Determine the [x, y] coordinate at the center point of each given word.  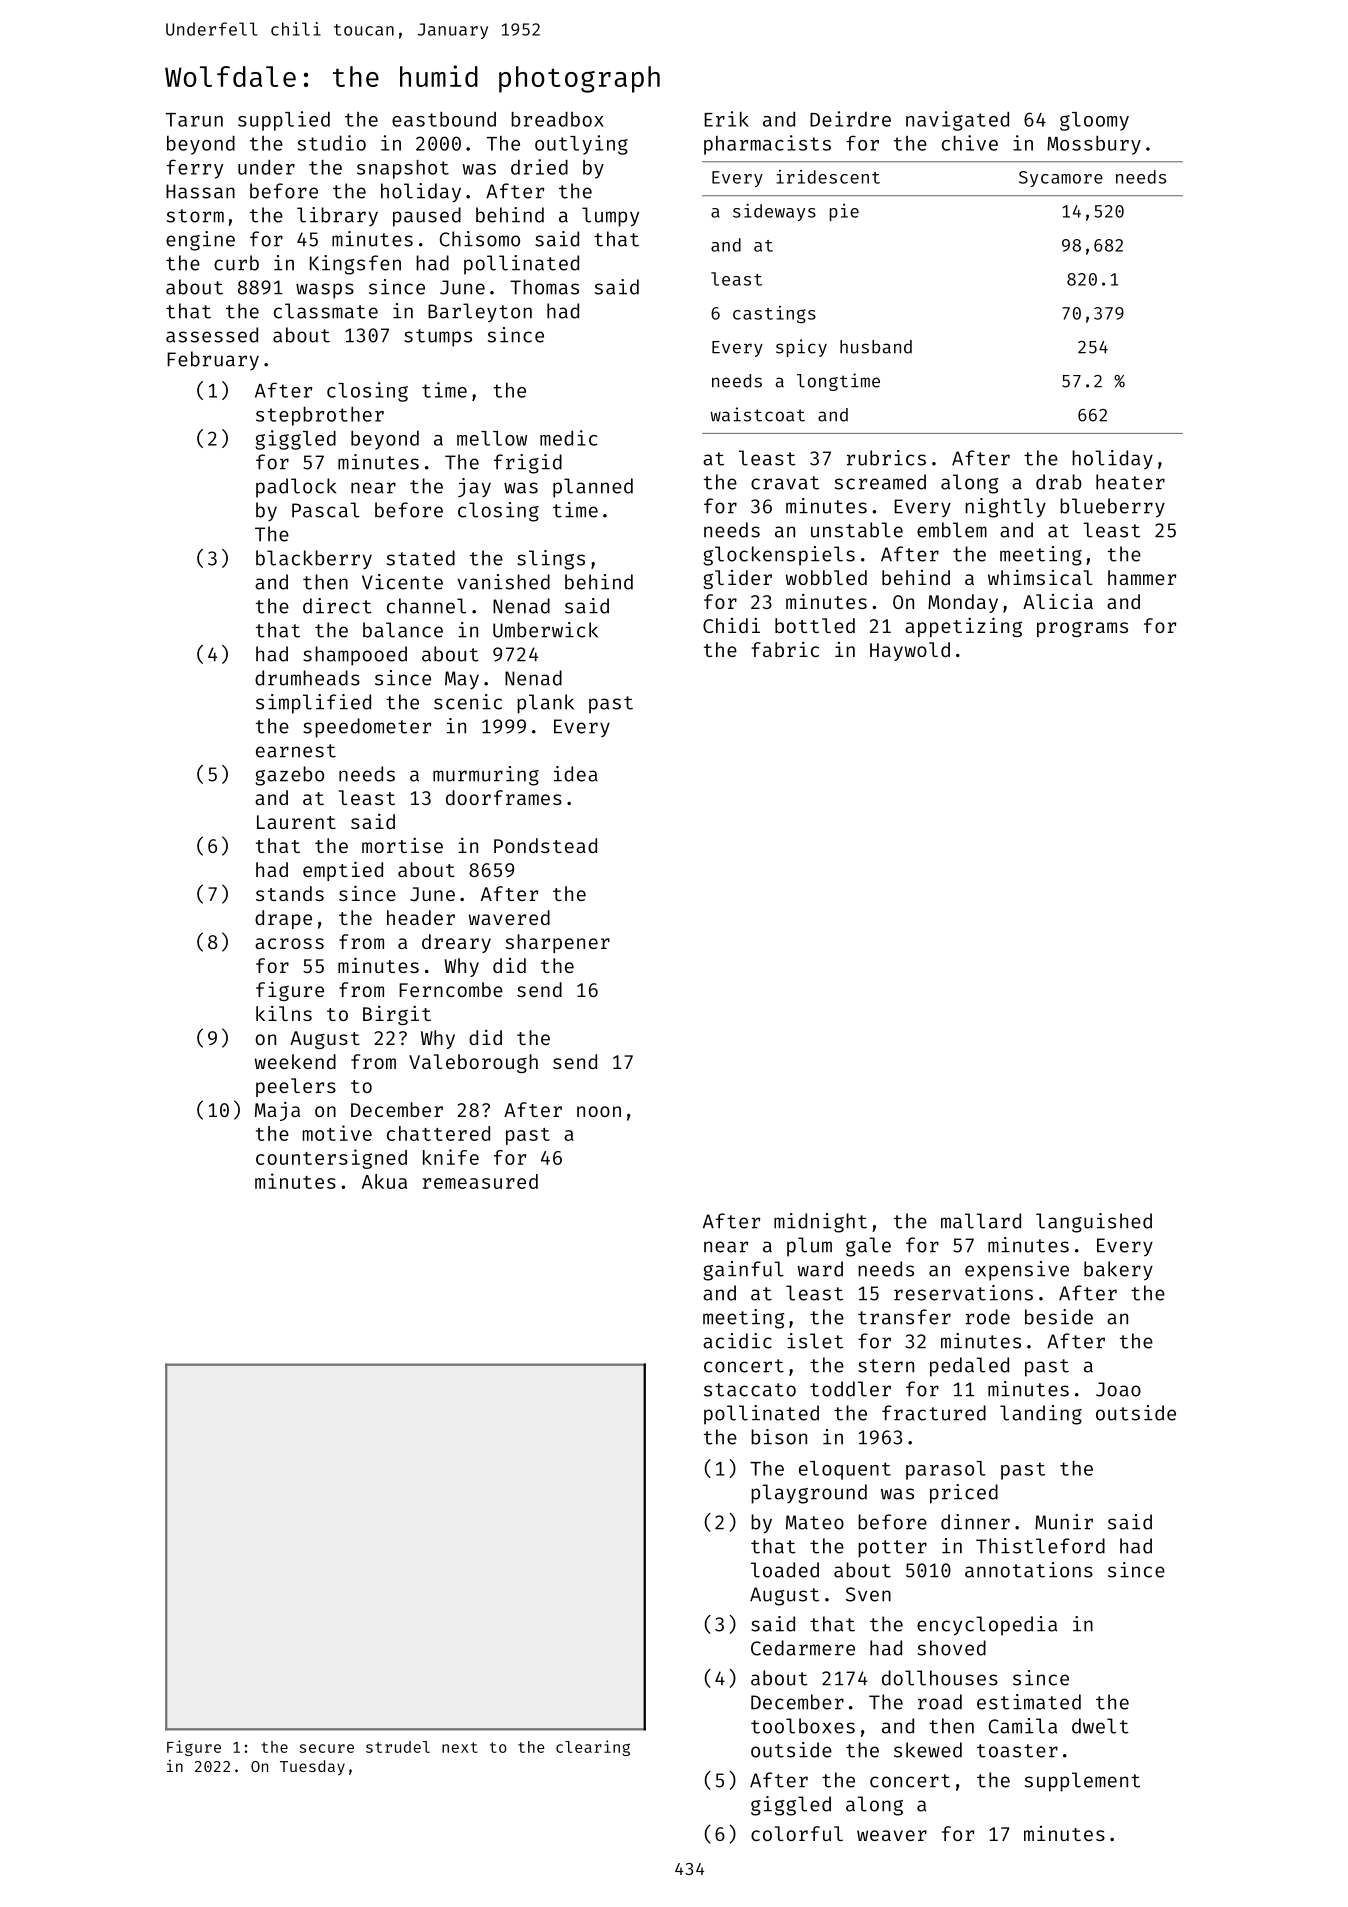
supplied [284, 121]
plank [545, 704]
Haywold [910, 651]
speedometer [367, 728]
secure [326, 1748]
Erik [726, 119]
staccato [750, 1390]
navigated [957, 121]
